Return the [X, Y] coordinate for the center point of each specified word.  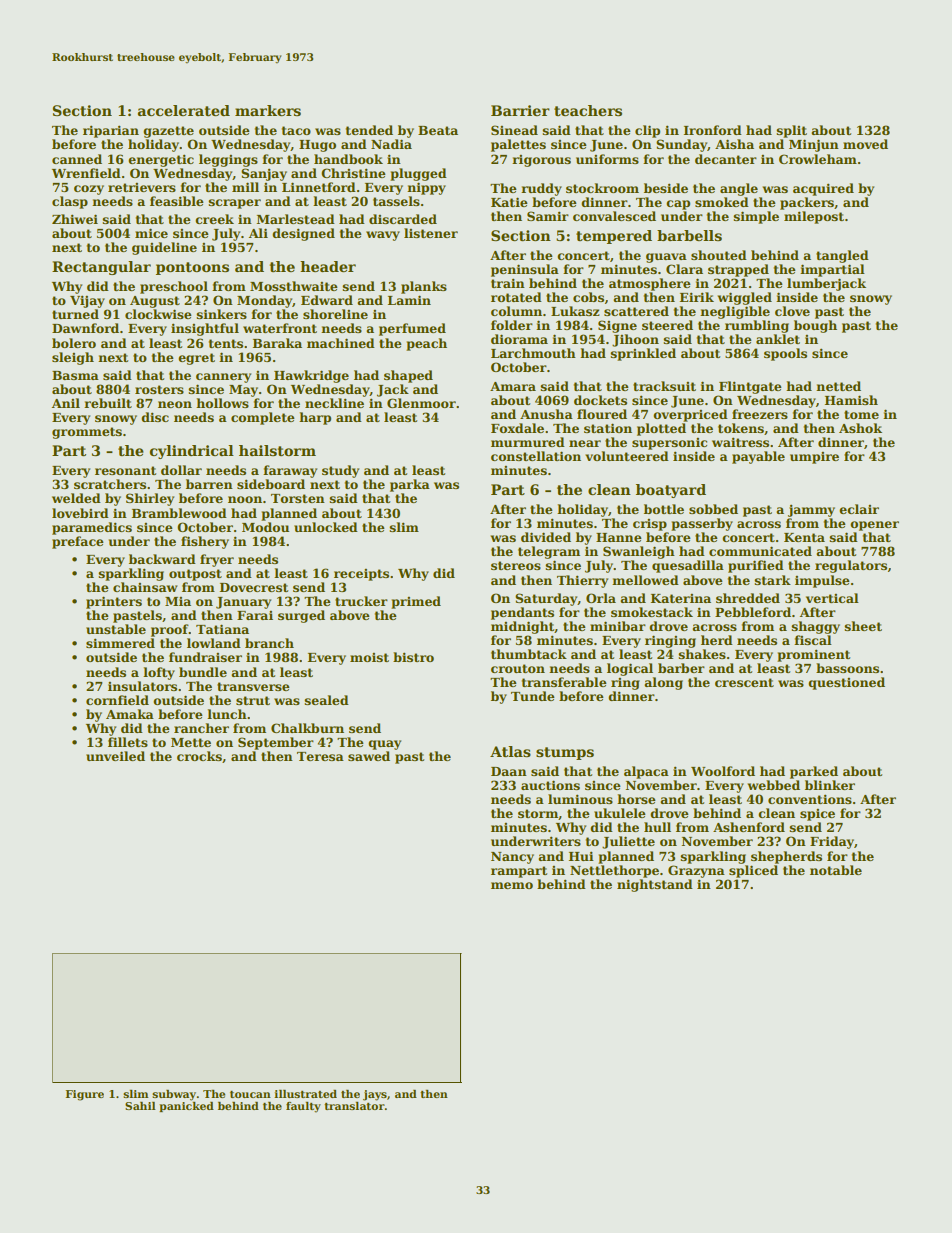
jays [375, 1095]
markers [268, 110]
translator [354, 1106]
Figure [85, 1095]
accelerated [184, 110]
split [791, 131]
